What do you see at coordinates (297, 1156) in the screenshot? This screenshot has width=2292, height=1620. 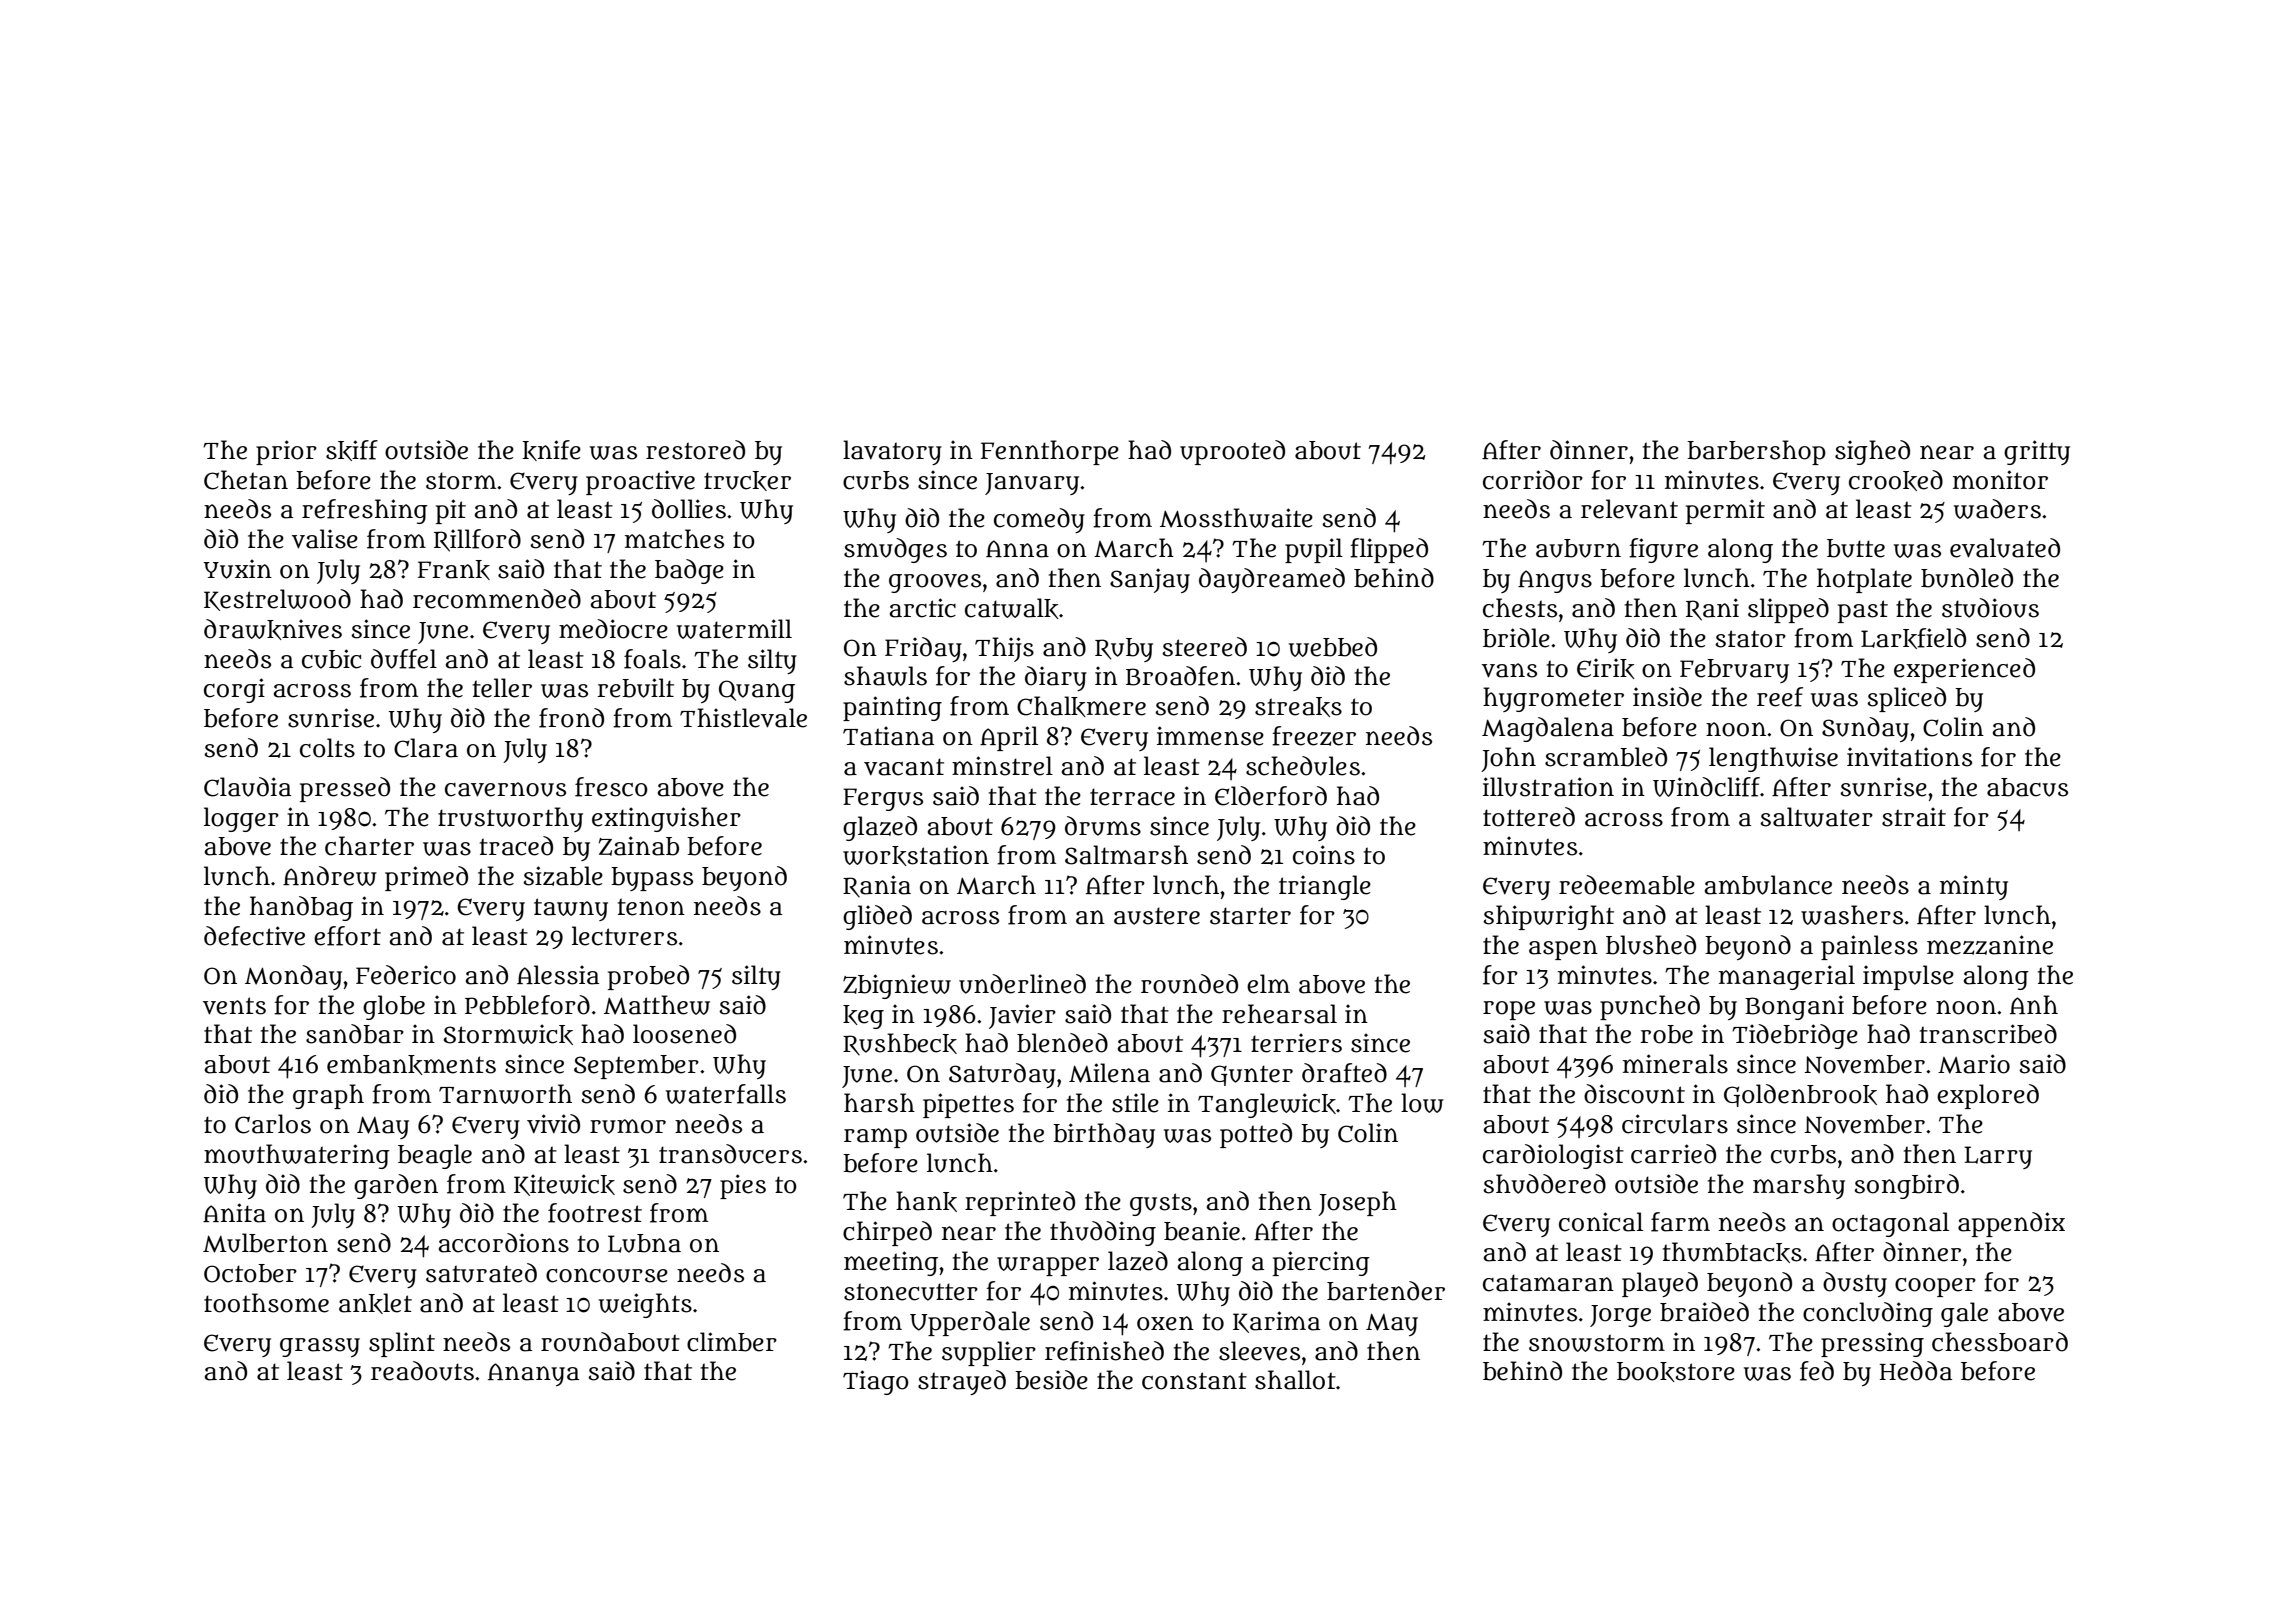 I see `mouthwatering` at bounding box center [297, 1156].
